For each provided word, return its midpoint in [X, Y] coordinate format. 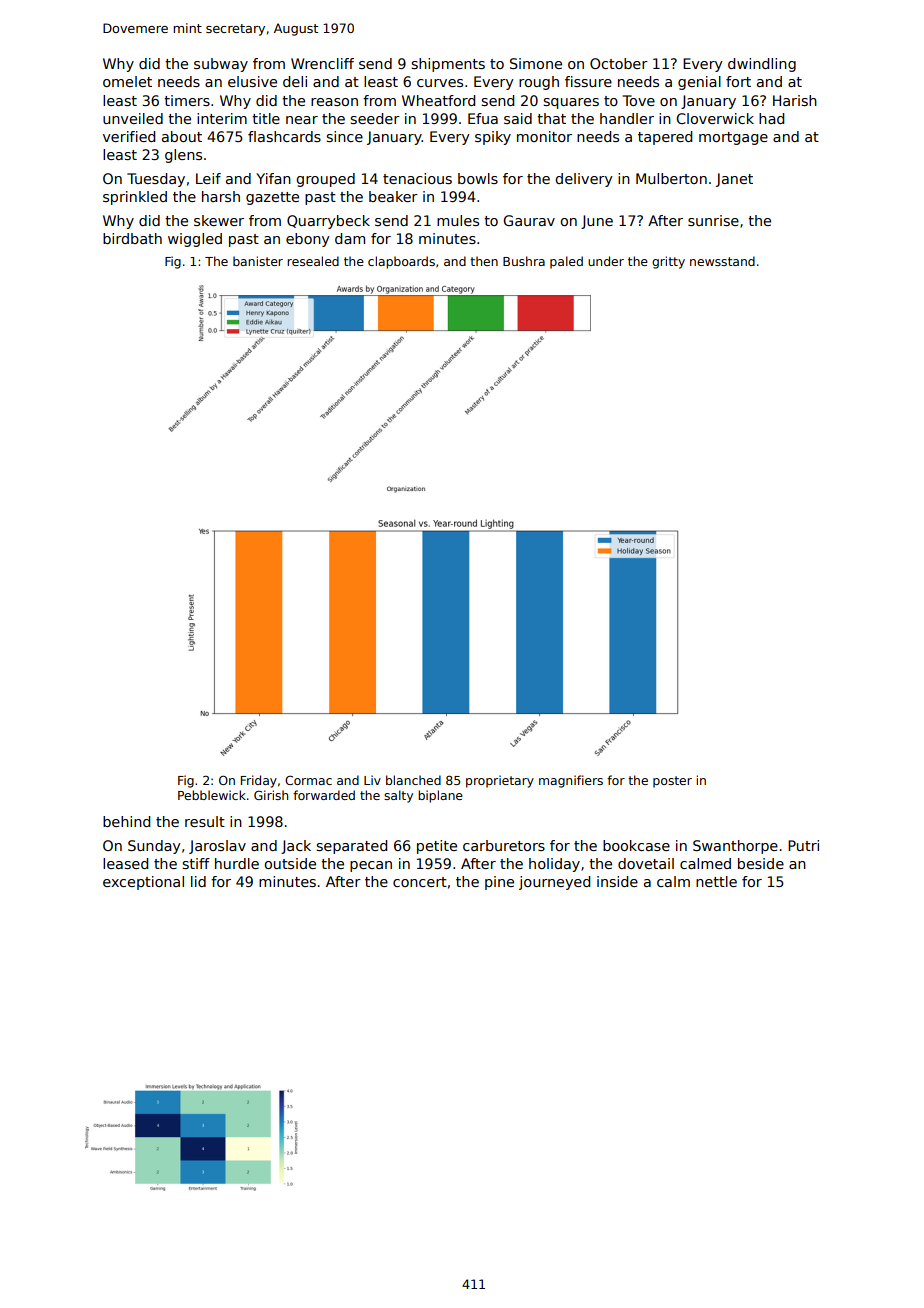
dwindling [762, 65]
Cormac [308, 780]
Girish [271, 795]
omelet [127, 81]
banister [258, 261]
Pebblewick [212, 795]
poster [672, 782]
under [606, 261]
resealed [313, 261]
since [345, 136]
